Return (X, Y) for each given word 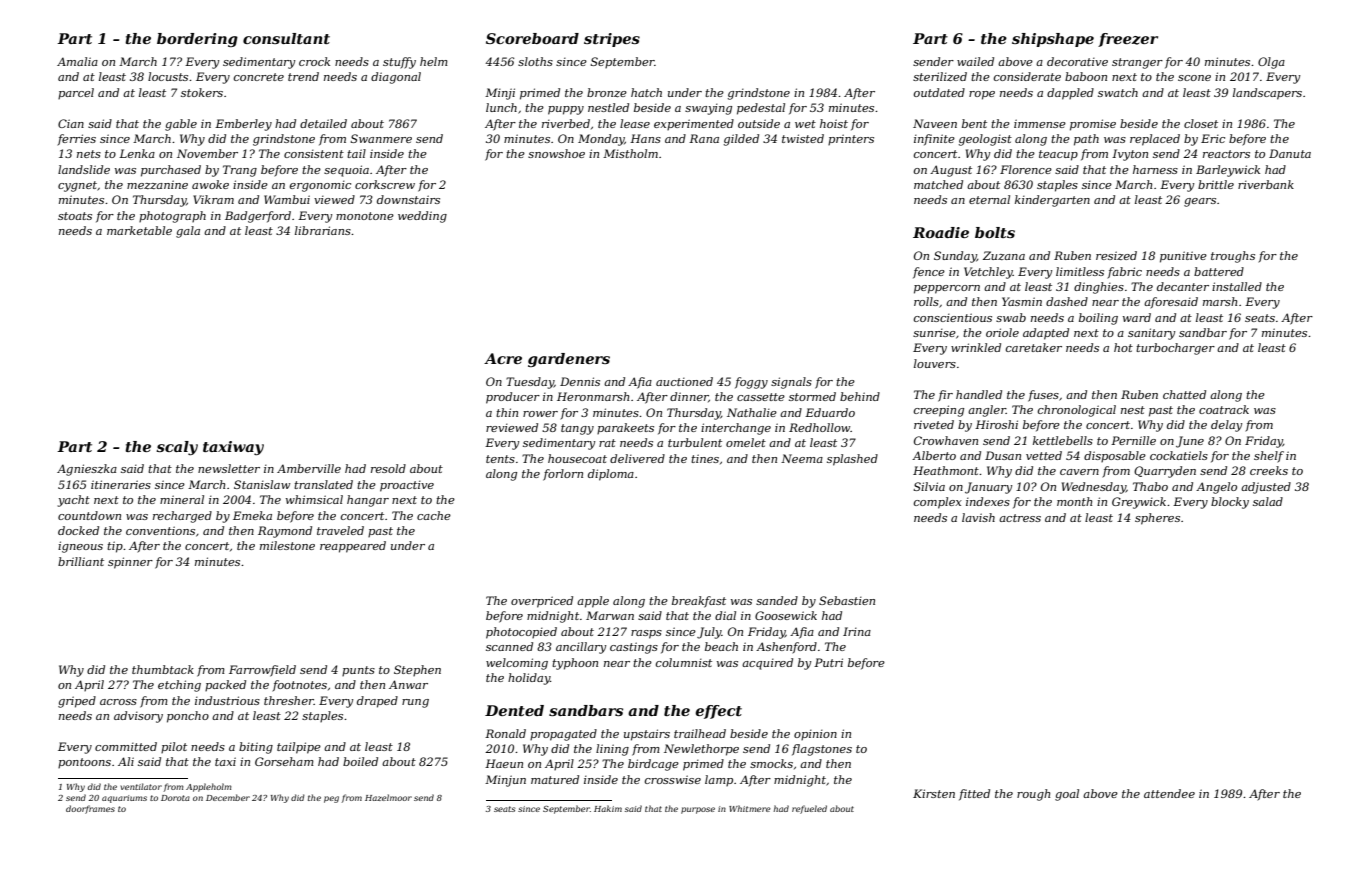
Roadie (941, 232)
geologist (985, 140)
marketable (139, 230)
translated (323, 484)
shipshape (1053, 40)
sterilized (940, 76)
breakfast (699, 602)
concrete (258, 77)
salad (1268, 501)
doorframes (90, 809)
